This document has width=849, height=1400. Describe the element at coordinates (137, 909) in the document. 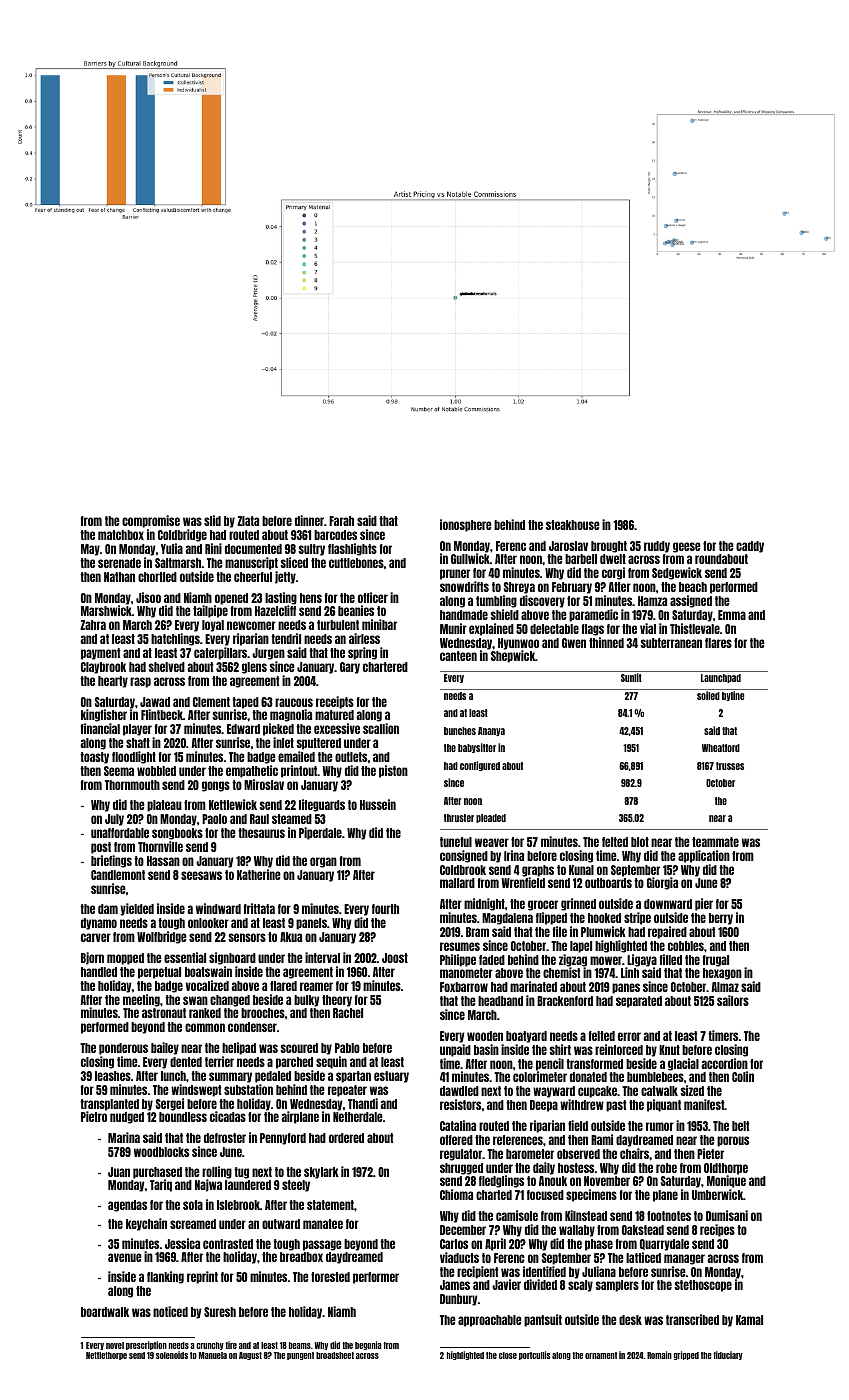

I see `yielded` at that location.
